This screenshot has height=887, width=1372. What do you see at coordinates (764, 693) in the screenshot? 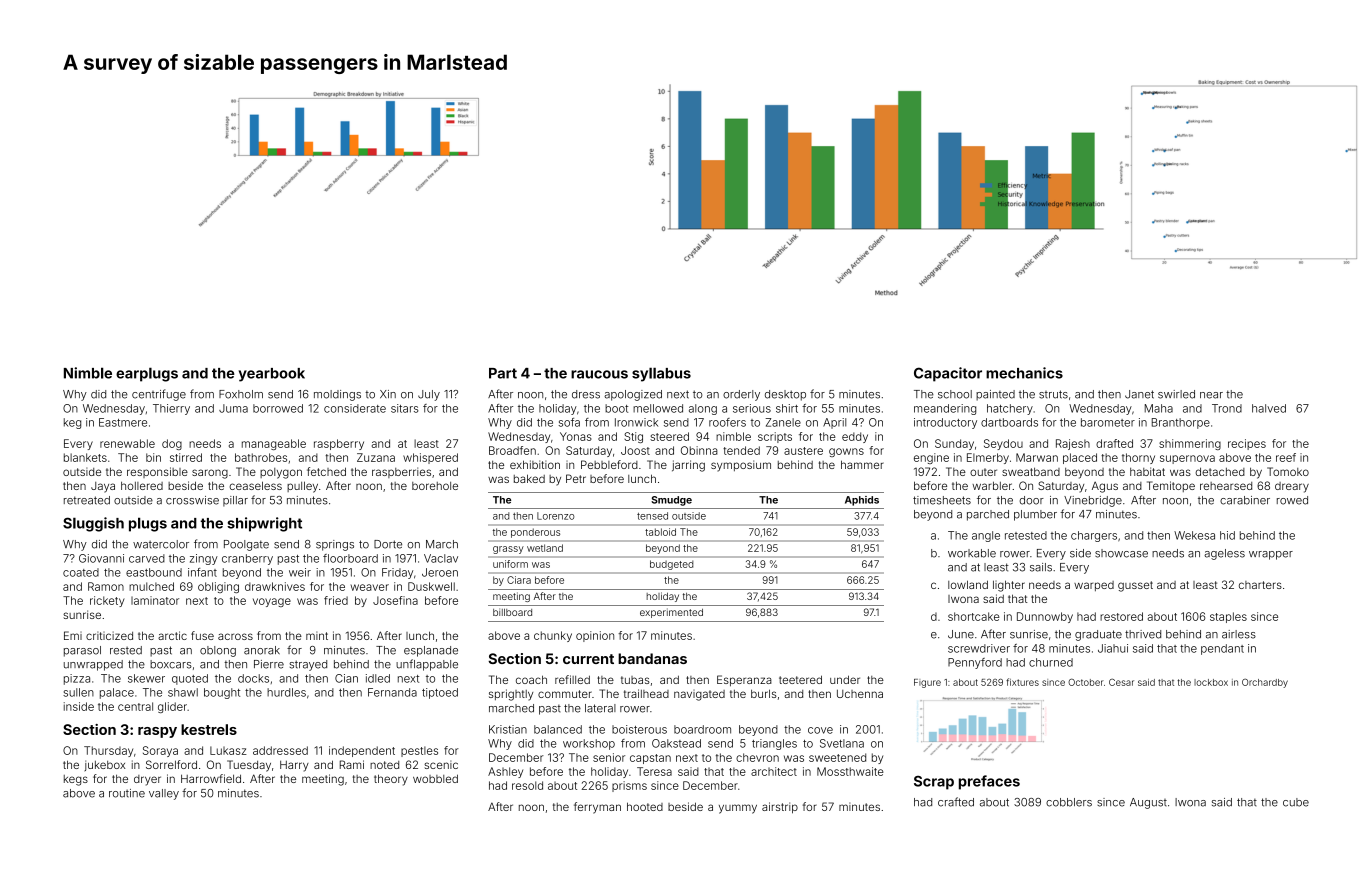
I see `burls` at bounding box center [764, 693].
